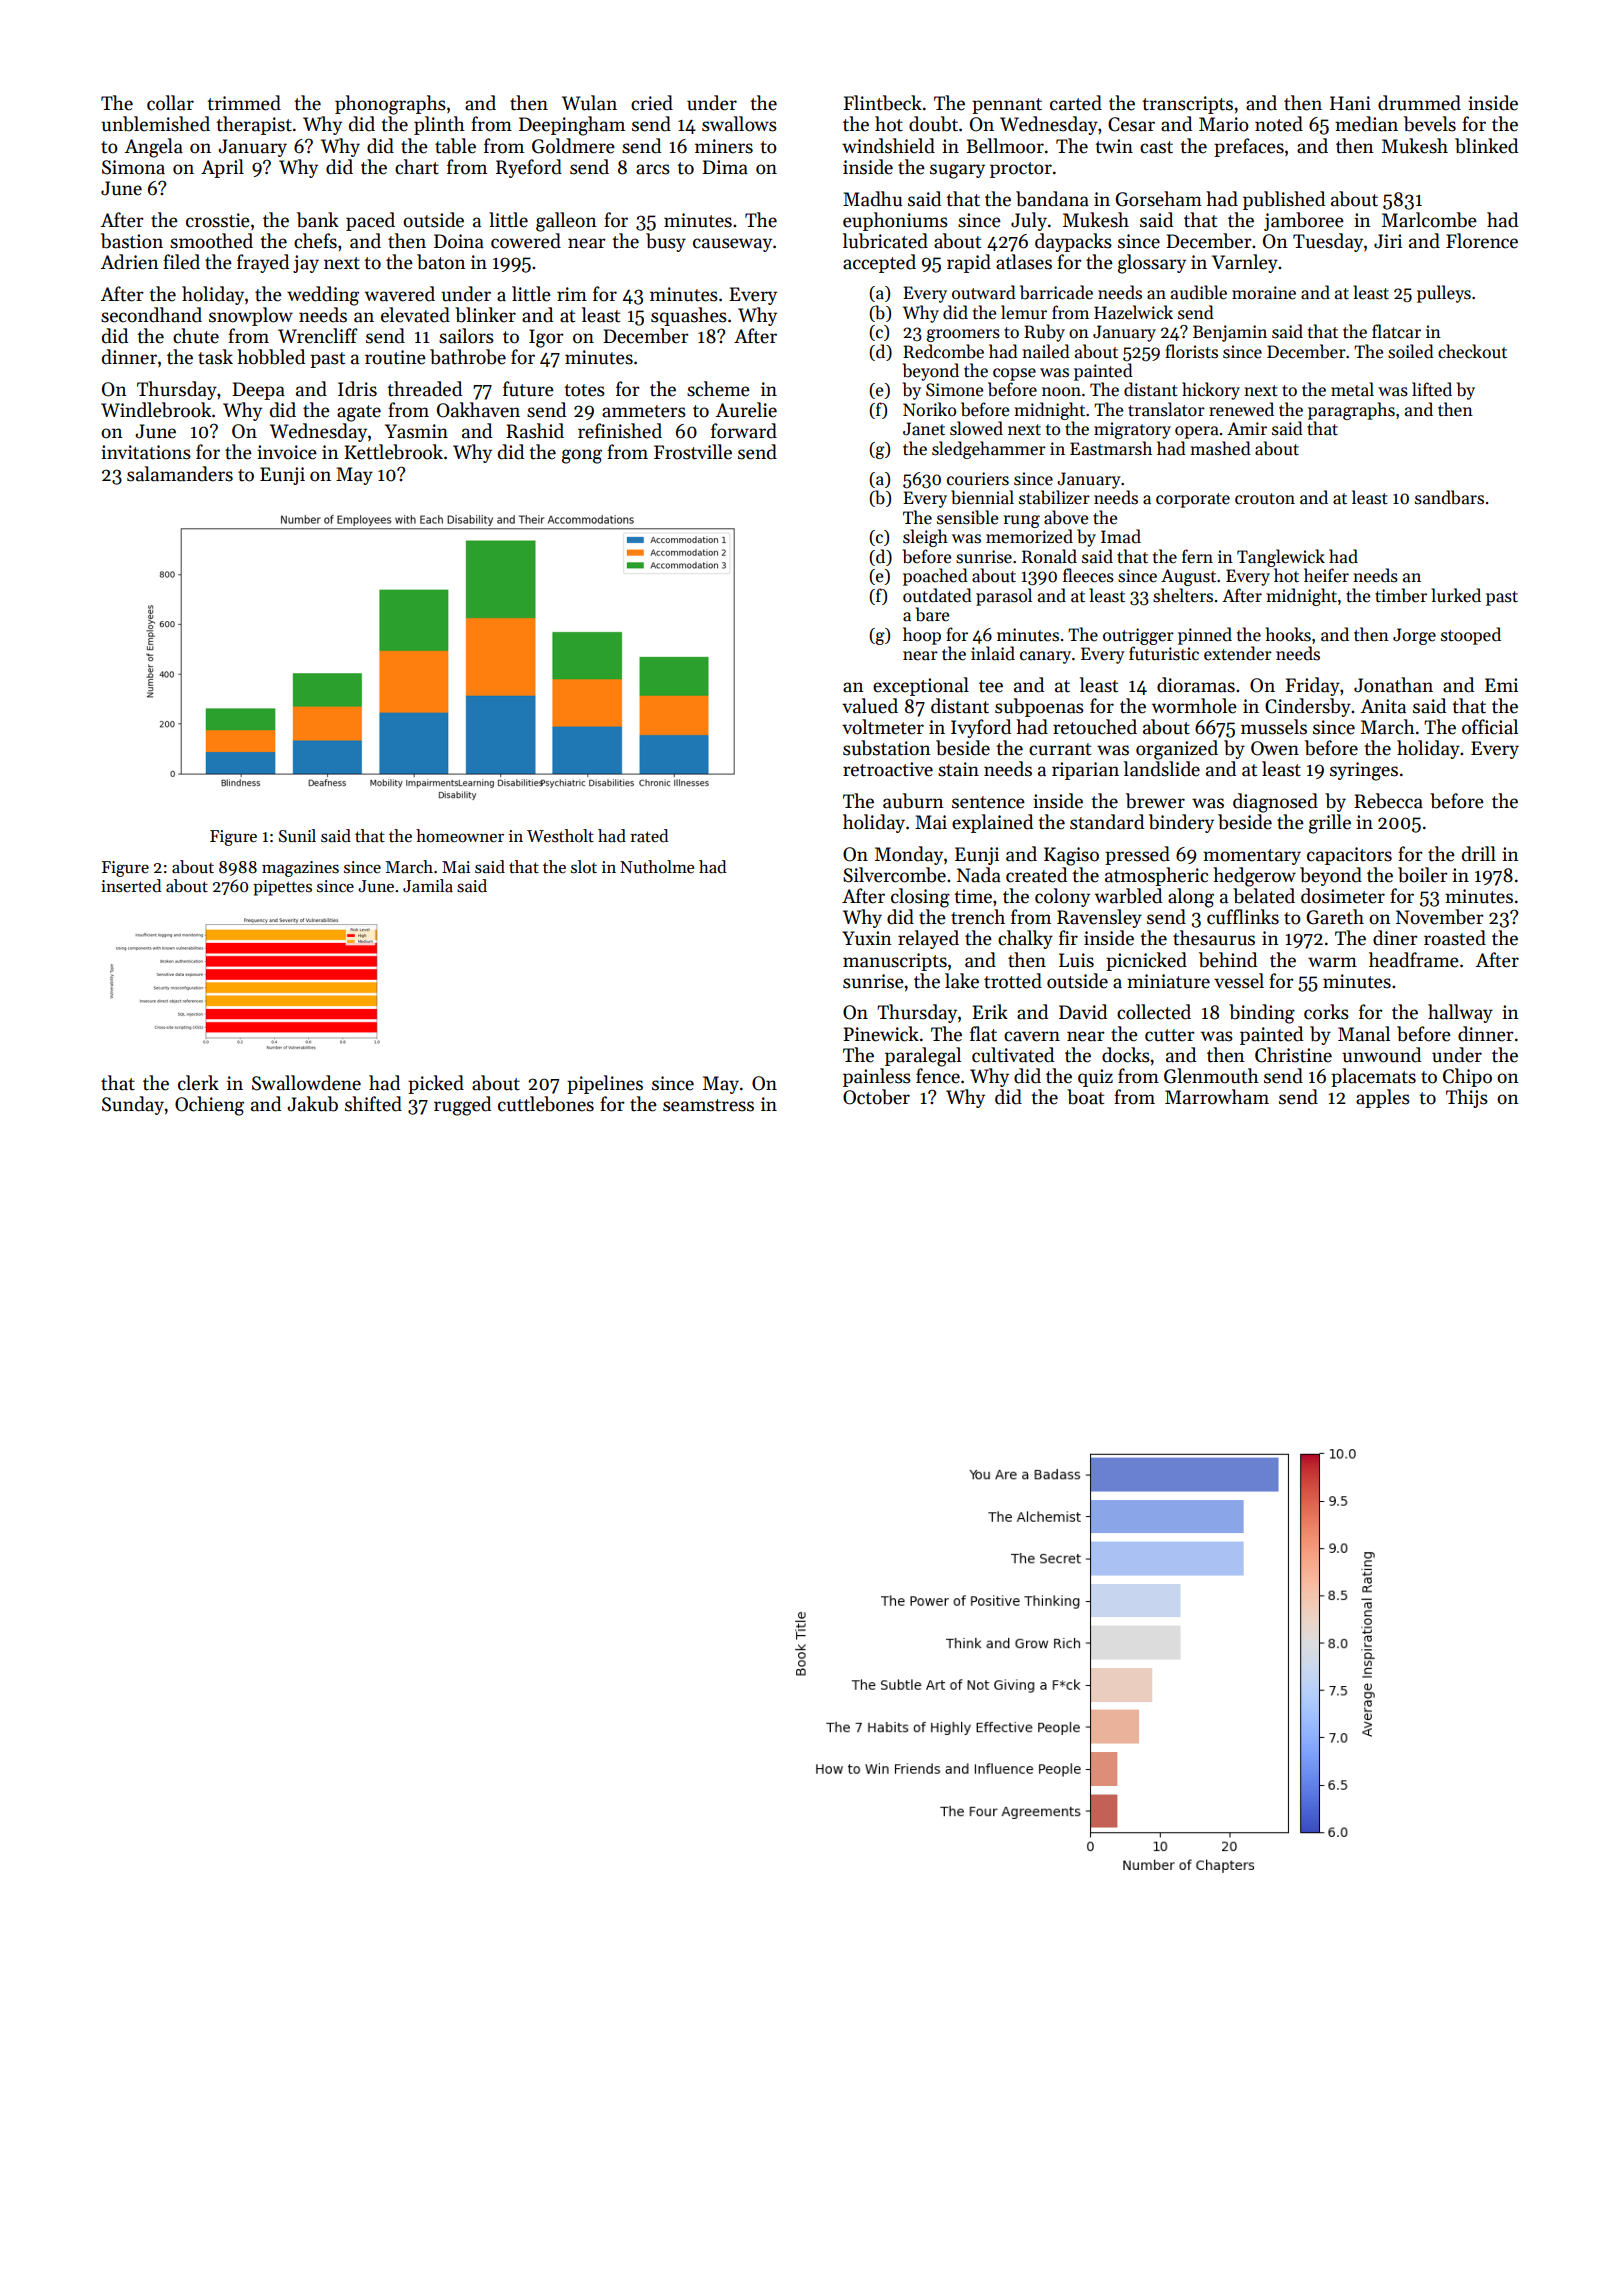 This page has width=1620, height=2292. I want to click on gong, so click(582, 456).
